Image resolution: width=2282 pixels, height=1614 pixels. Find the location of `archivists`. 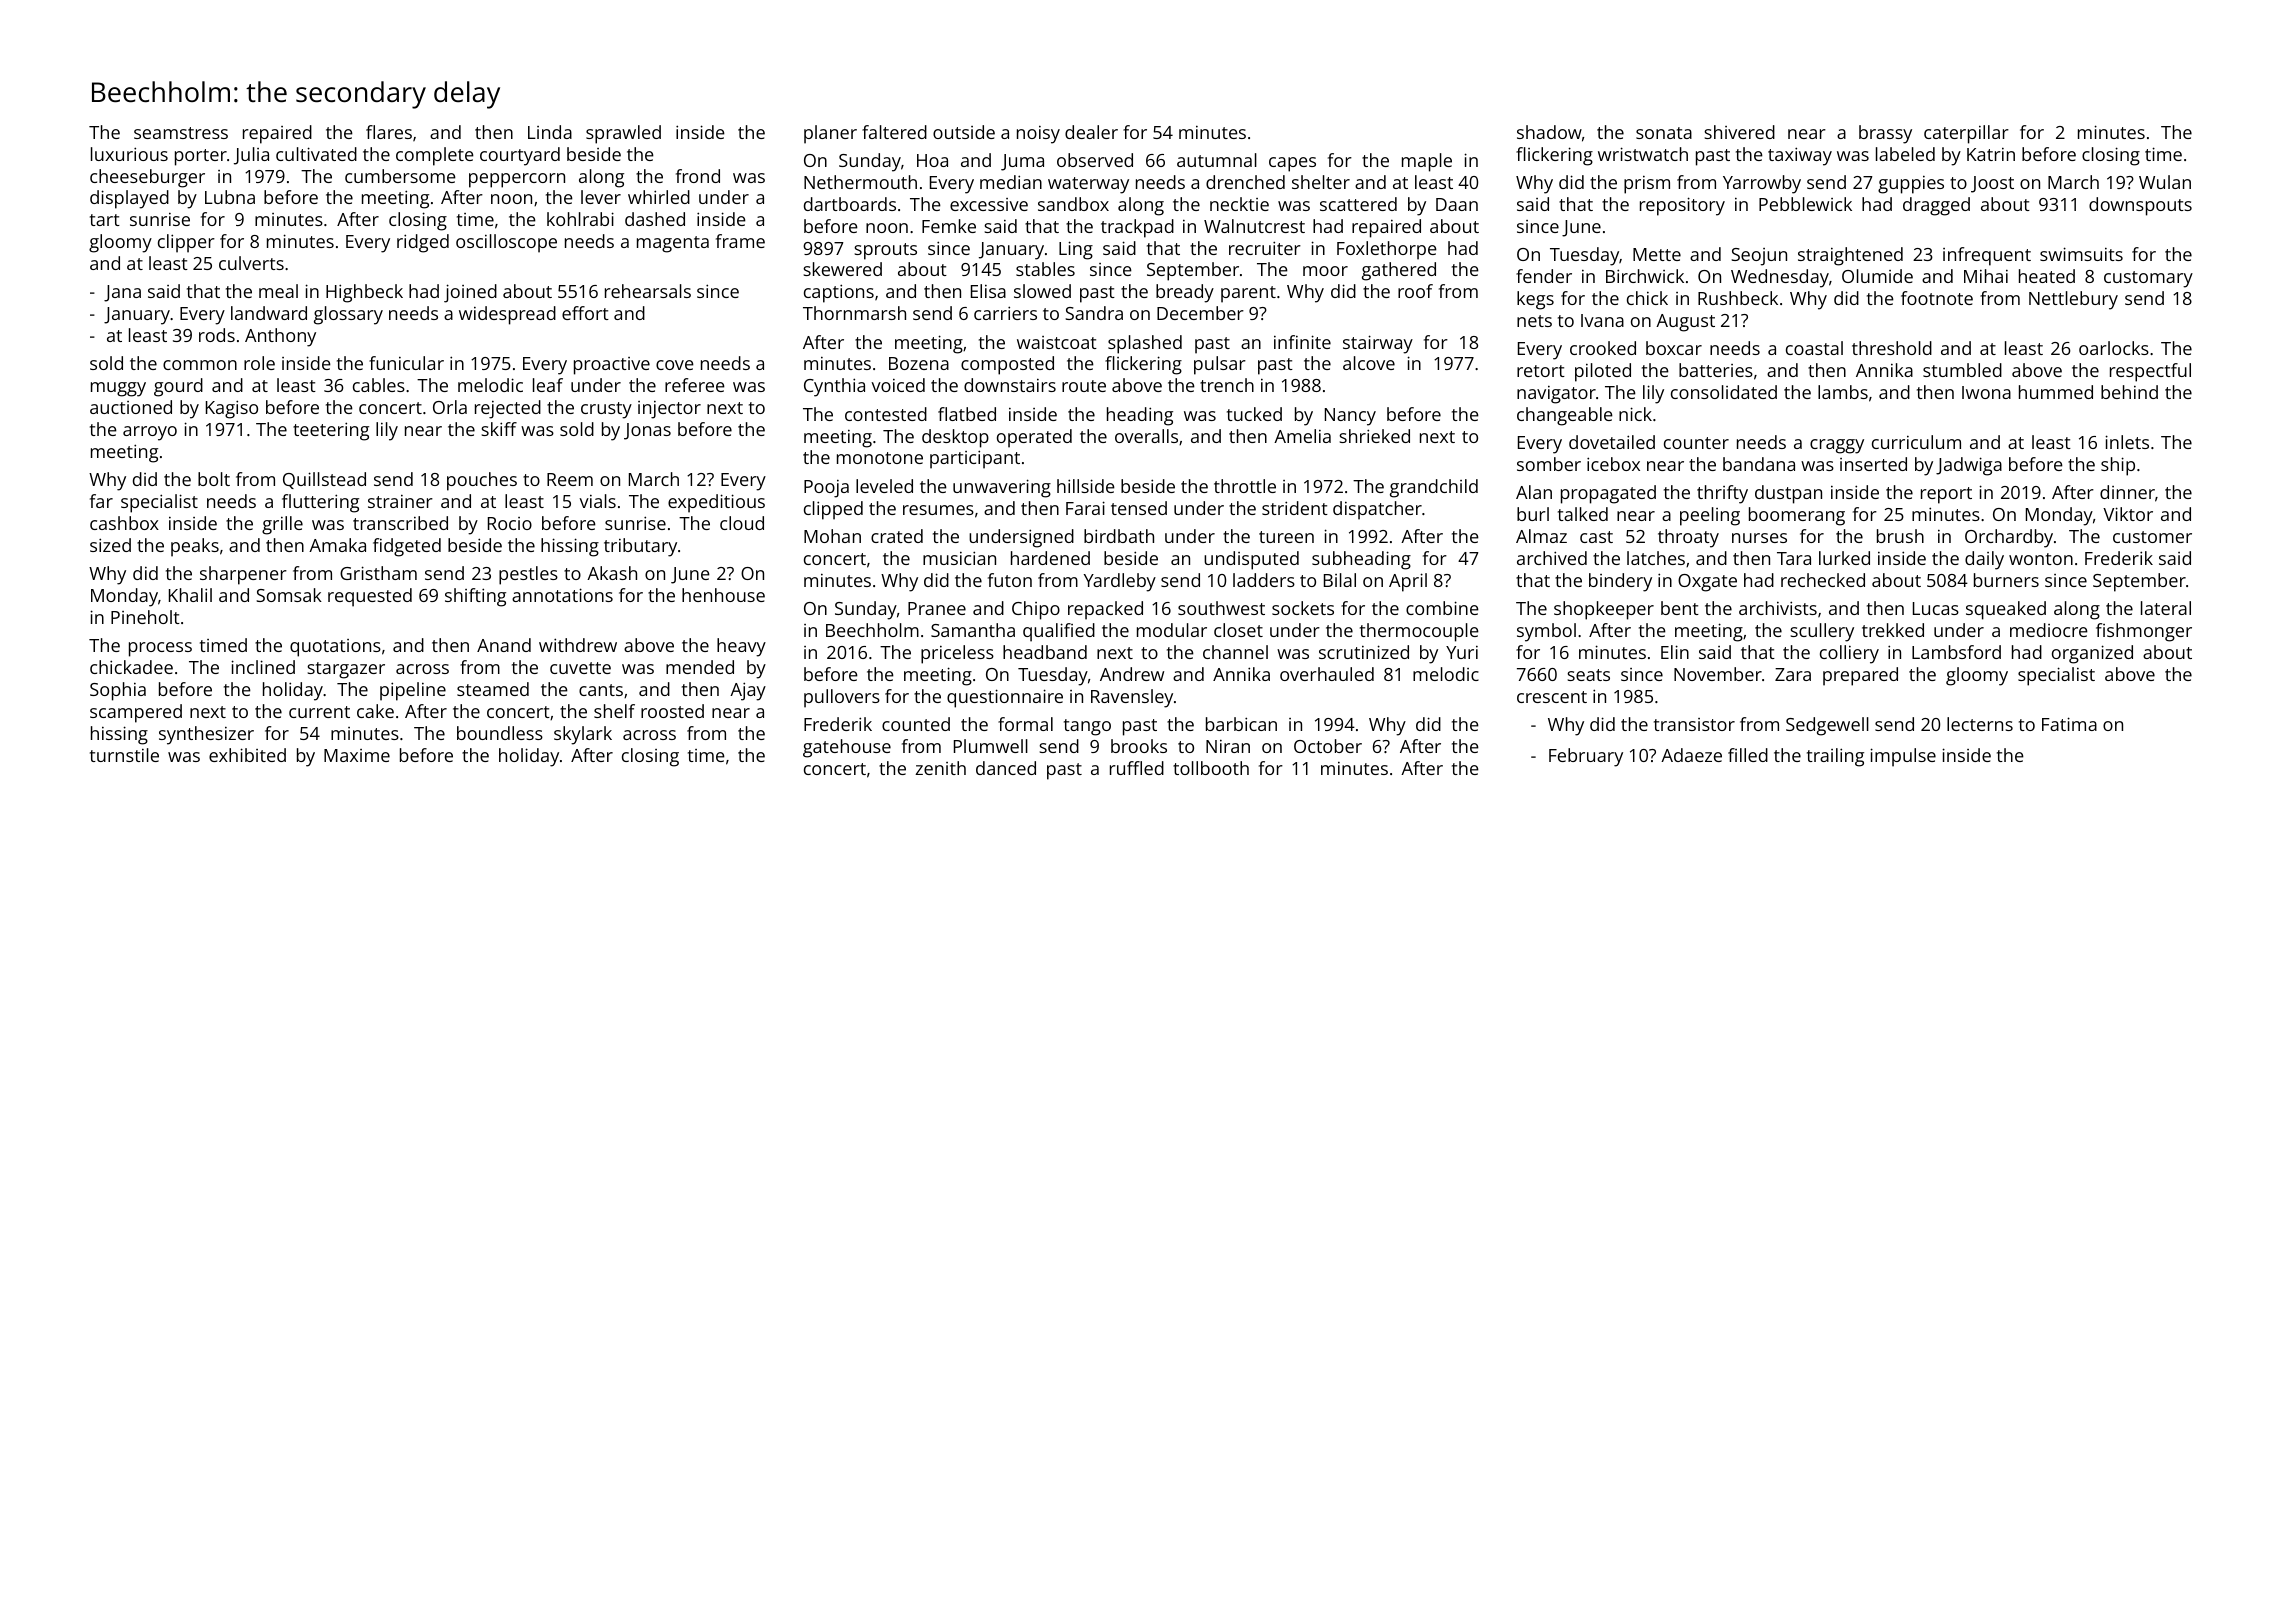

archivists is located at coordinates (1778, 608).
